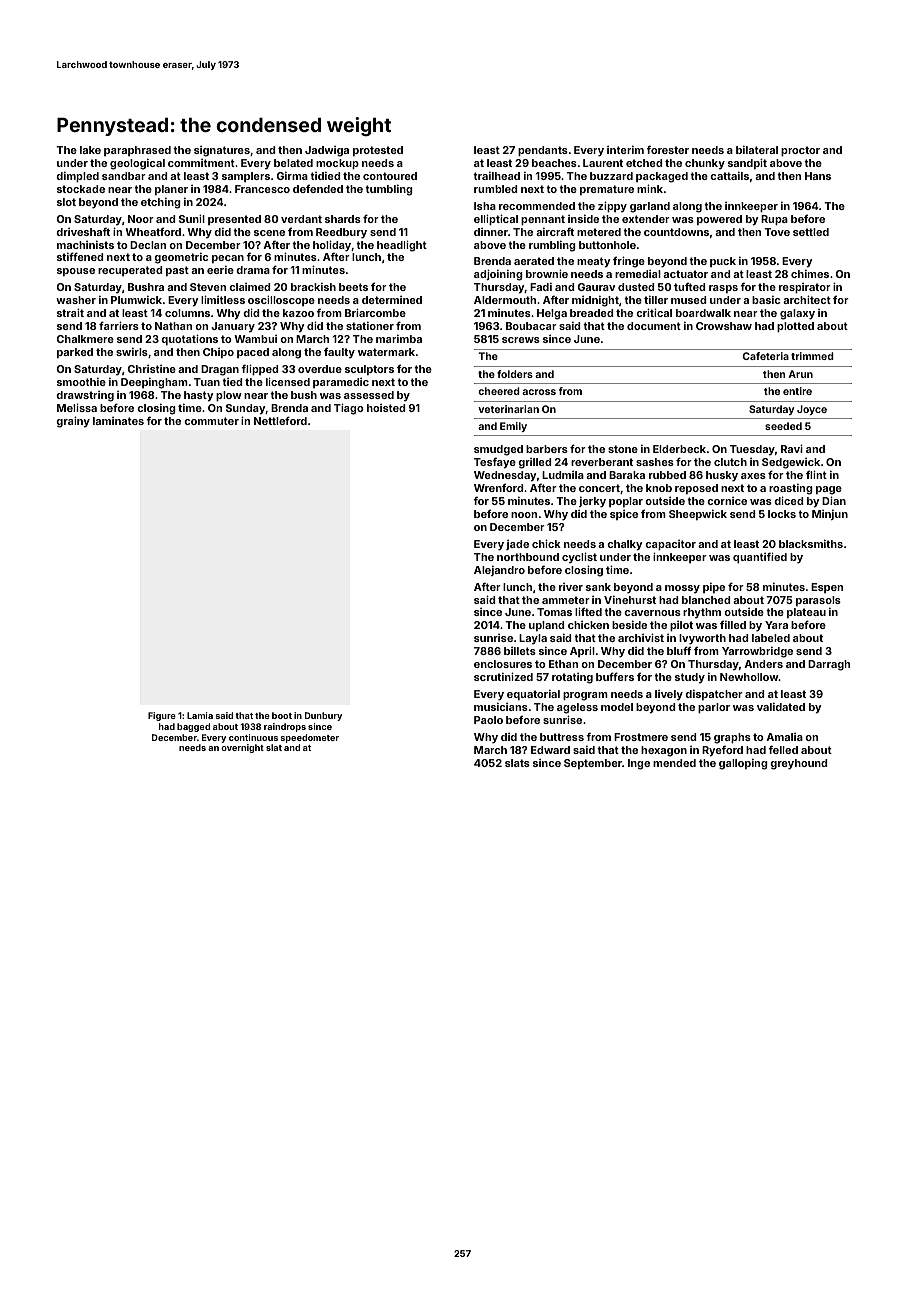  I want to click on Figure, so click(162, 716).
